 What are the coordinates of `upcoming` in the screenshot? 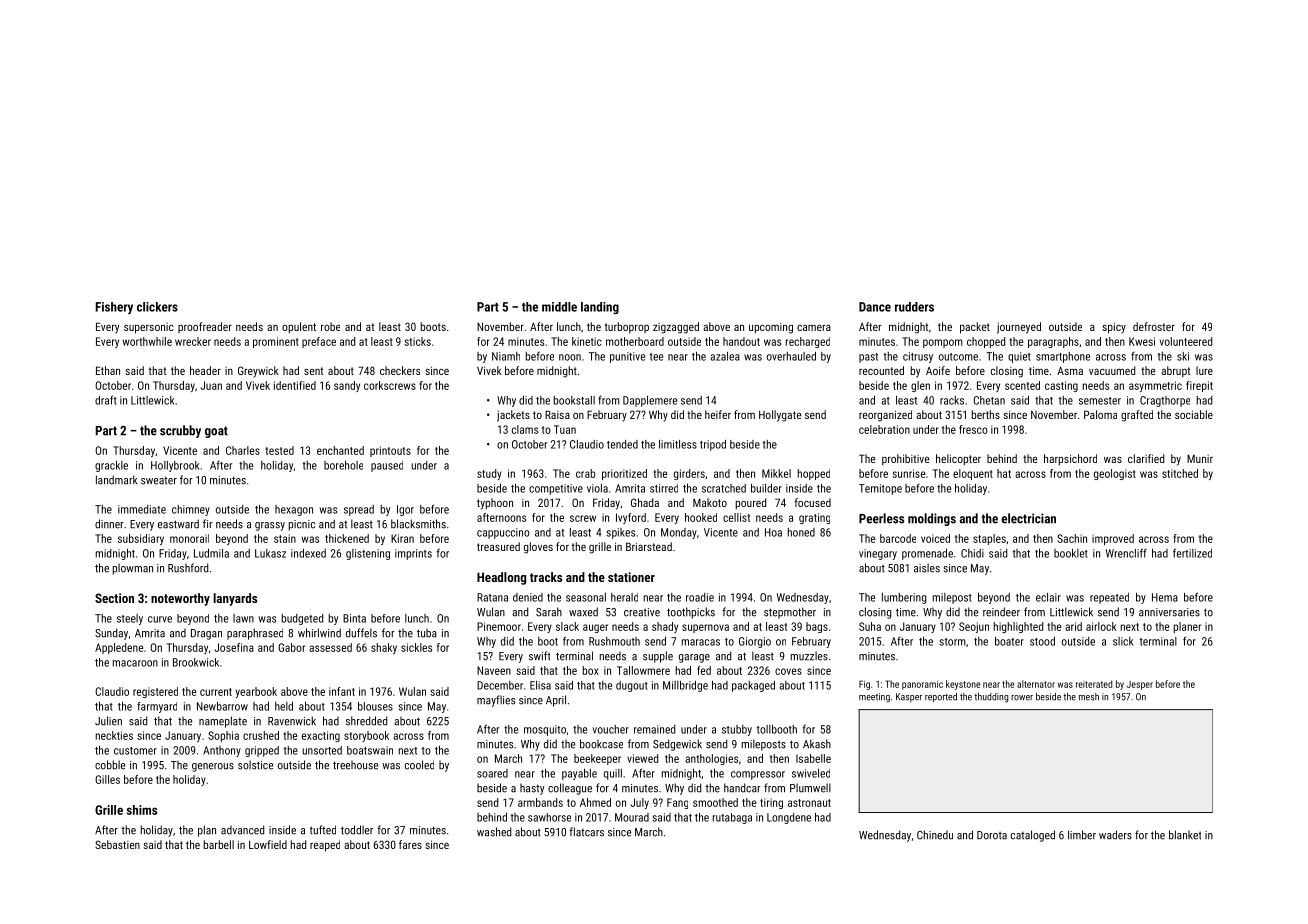 It's located at (771, 328).
